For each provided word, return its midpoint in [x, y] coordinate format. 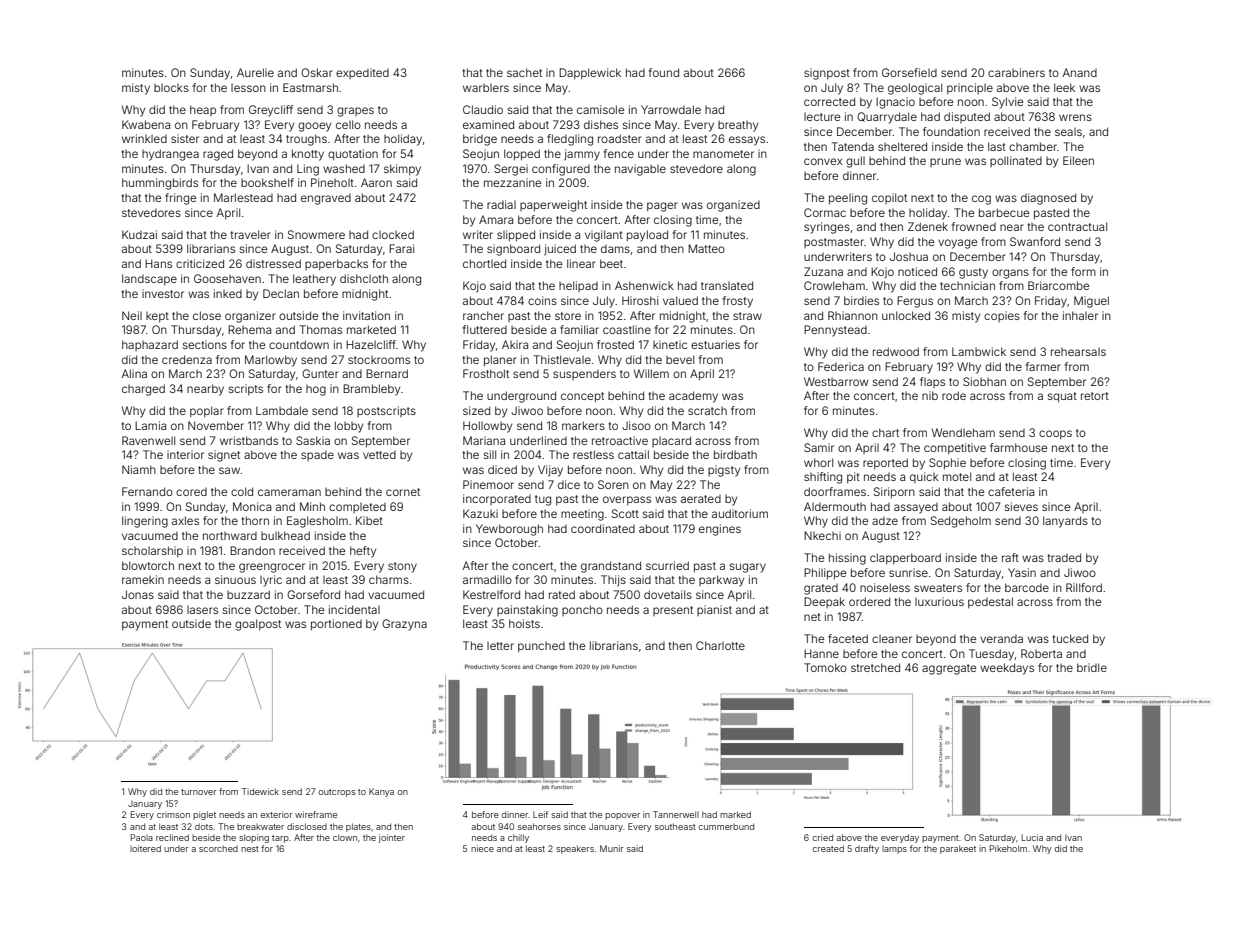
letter [500, 646]
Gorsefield [909, 72]
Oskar [317, 72]
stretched [875, 667]
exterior [276, 814]
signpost [827, 74]
